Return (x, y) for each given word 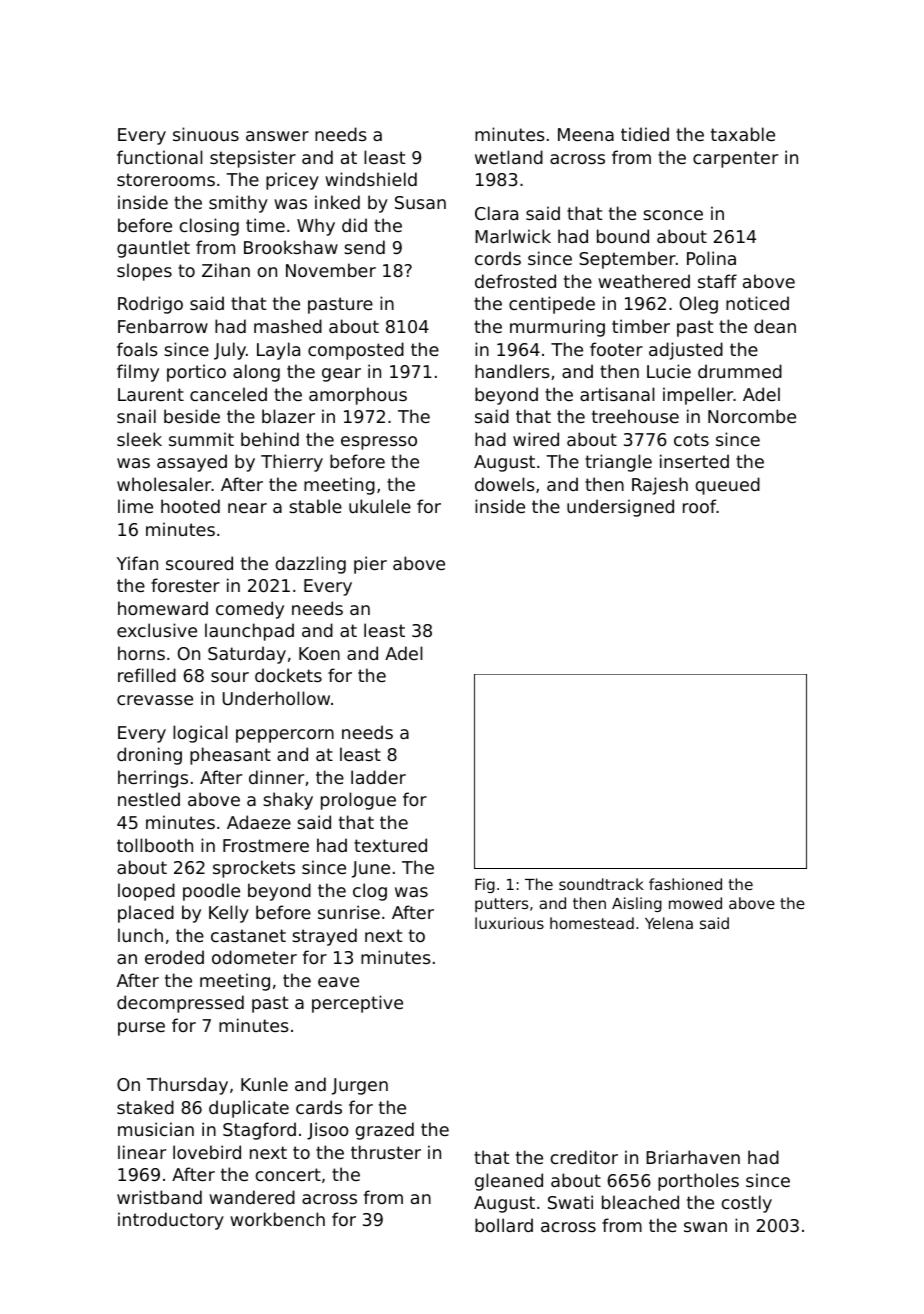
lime (135, 506)
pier (370, 565)
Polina (711, 258)
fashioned (685, 884)
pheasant (230, 756)
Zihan (226, 270)
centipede (552, 305)
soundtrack (601, 884)
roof (699, 506)
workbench (277, 1219)
